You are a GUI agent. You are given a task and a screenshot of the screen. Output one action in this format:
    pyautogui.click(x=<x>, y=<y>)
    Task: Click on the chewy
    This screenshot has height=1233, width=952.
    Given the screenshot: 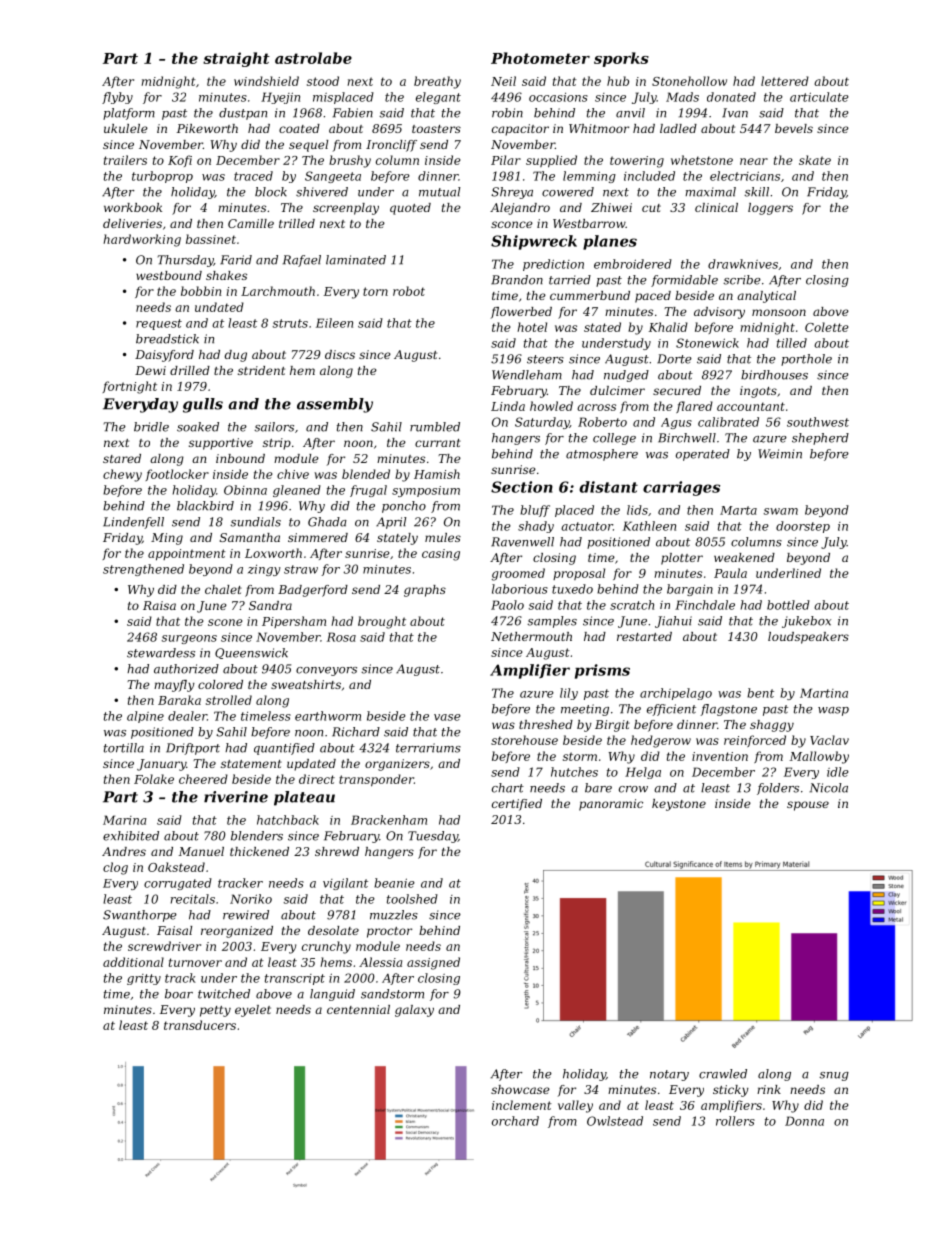 What is the action you would take?
    pyautogui.click(x=122, y=475)
